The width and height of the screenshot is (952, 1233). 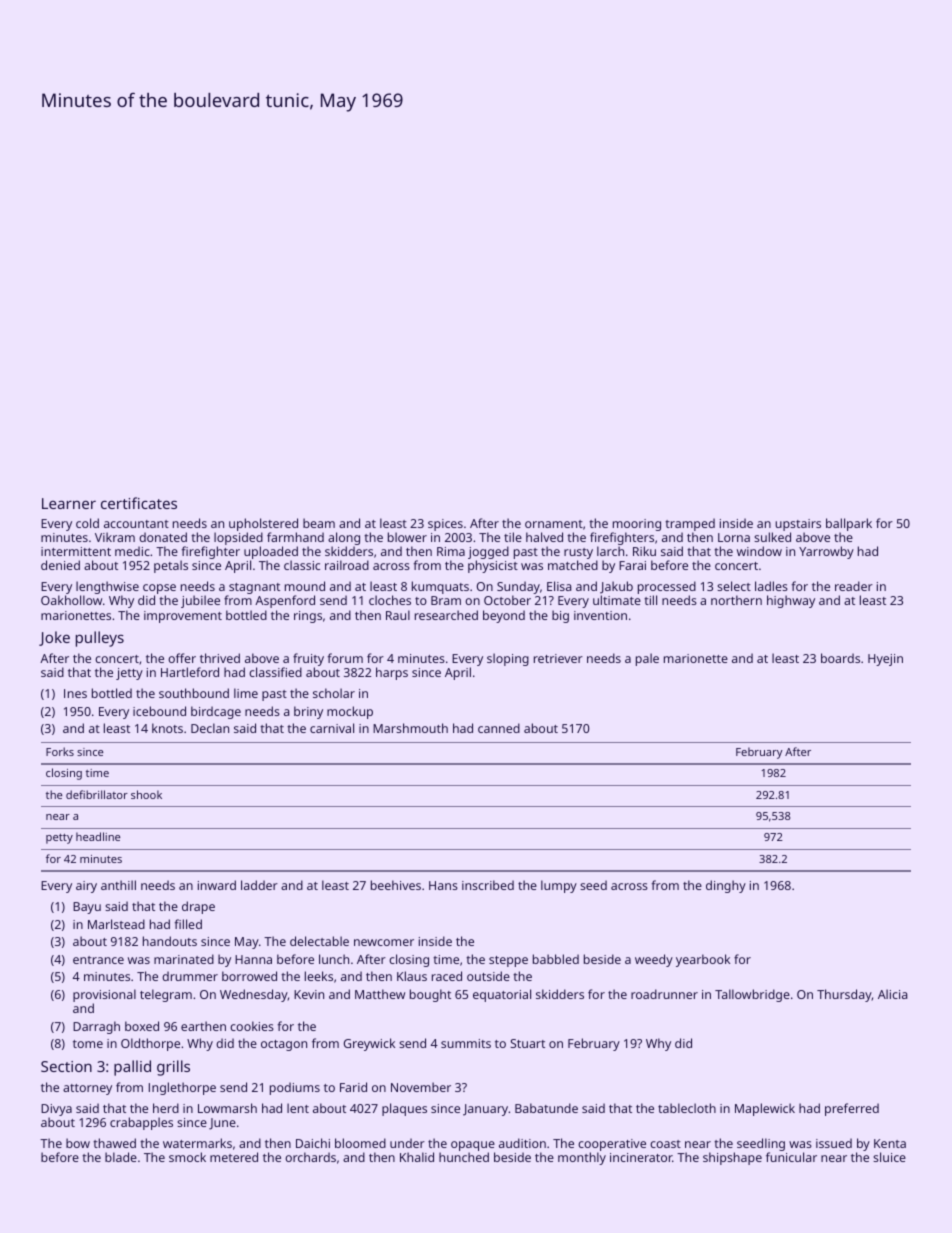 What do you see at coordinates (121, 1157) in the screenshot?
I see `blade` at bounding box center [121, 1157].
